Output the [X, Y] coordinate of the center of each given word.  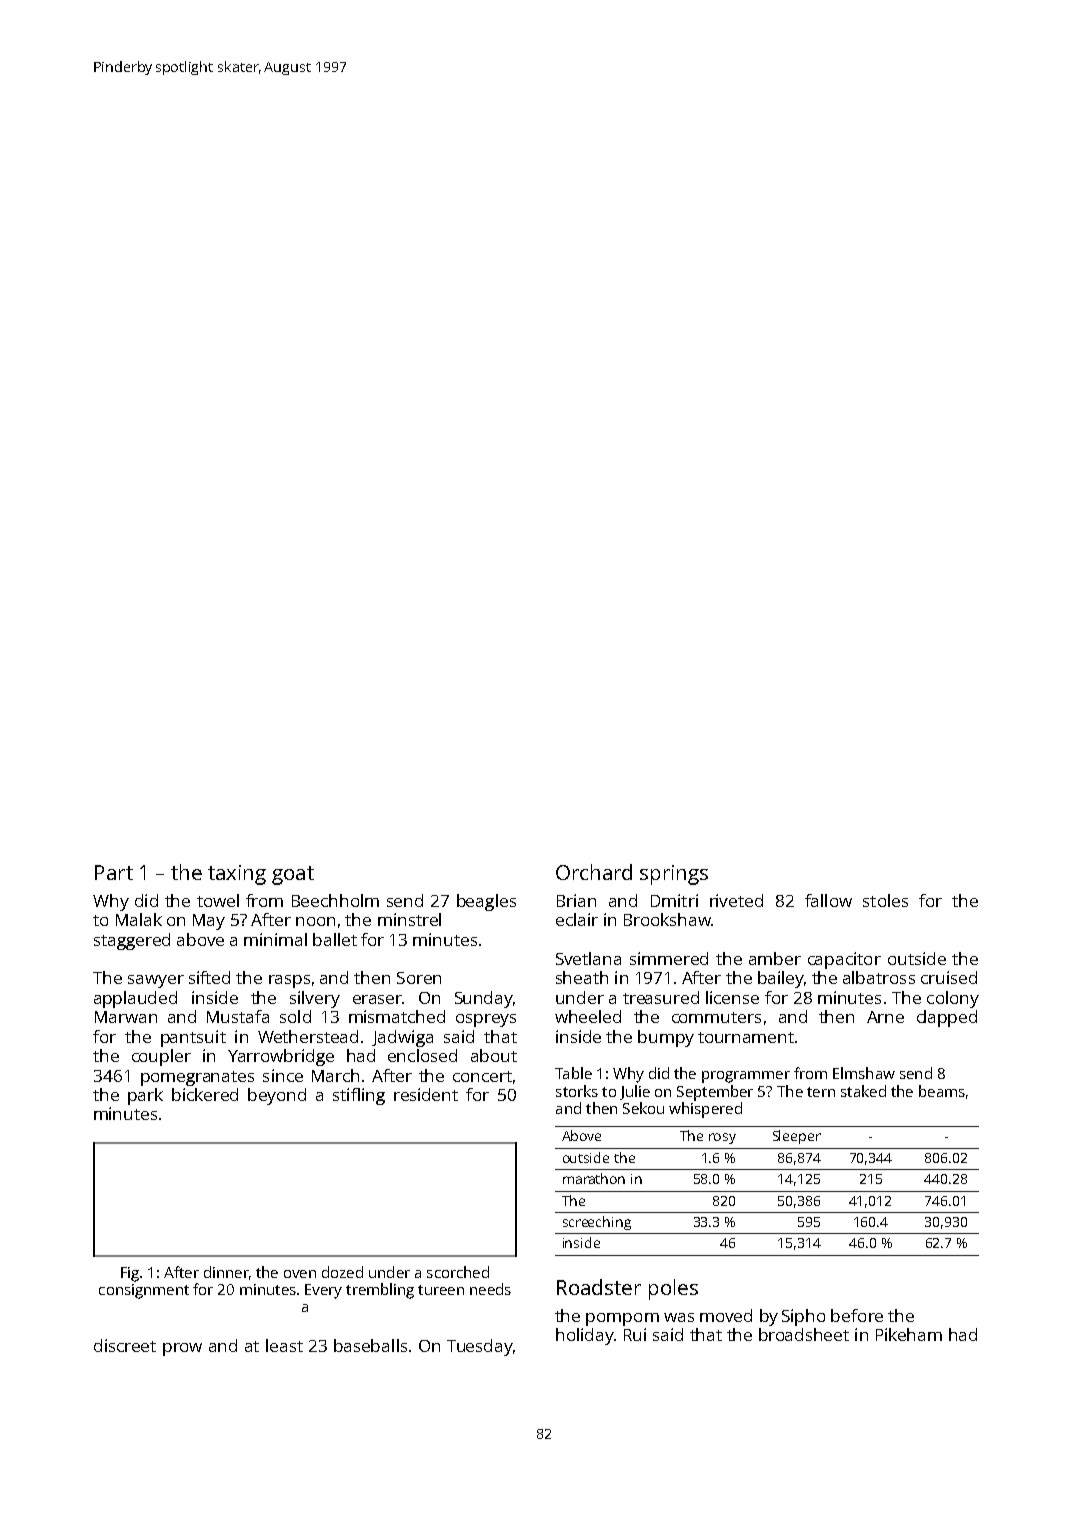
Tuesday [480, 1347]
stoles [885, 900]
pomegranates [197, 1078]
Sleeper [797, 1137]
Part [114, 872]
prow [182, 1349]
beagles [486, 902]
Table [573, 1073]
